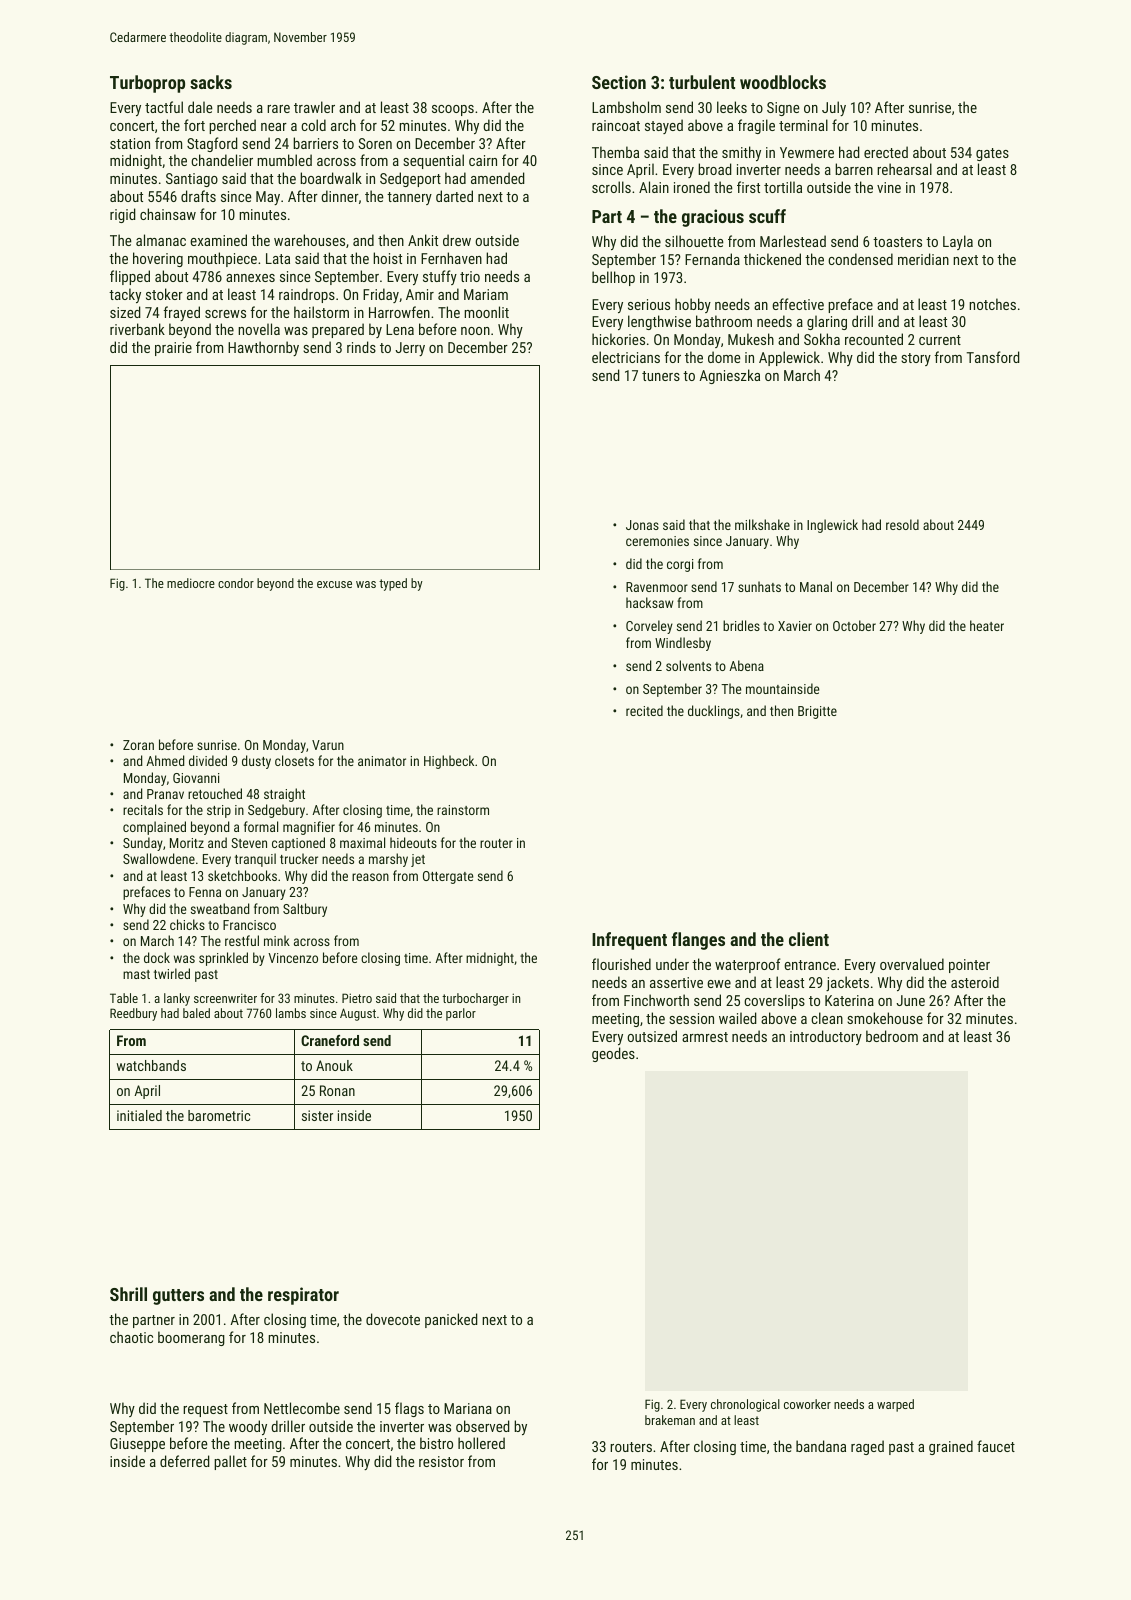  Describe the element at coordinates (642, 525) in the screenshot. I see `Jonas` at that location.
